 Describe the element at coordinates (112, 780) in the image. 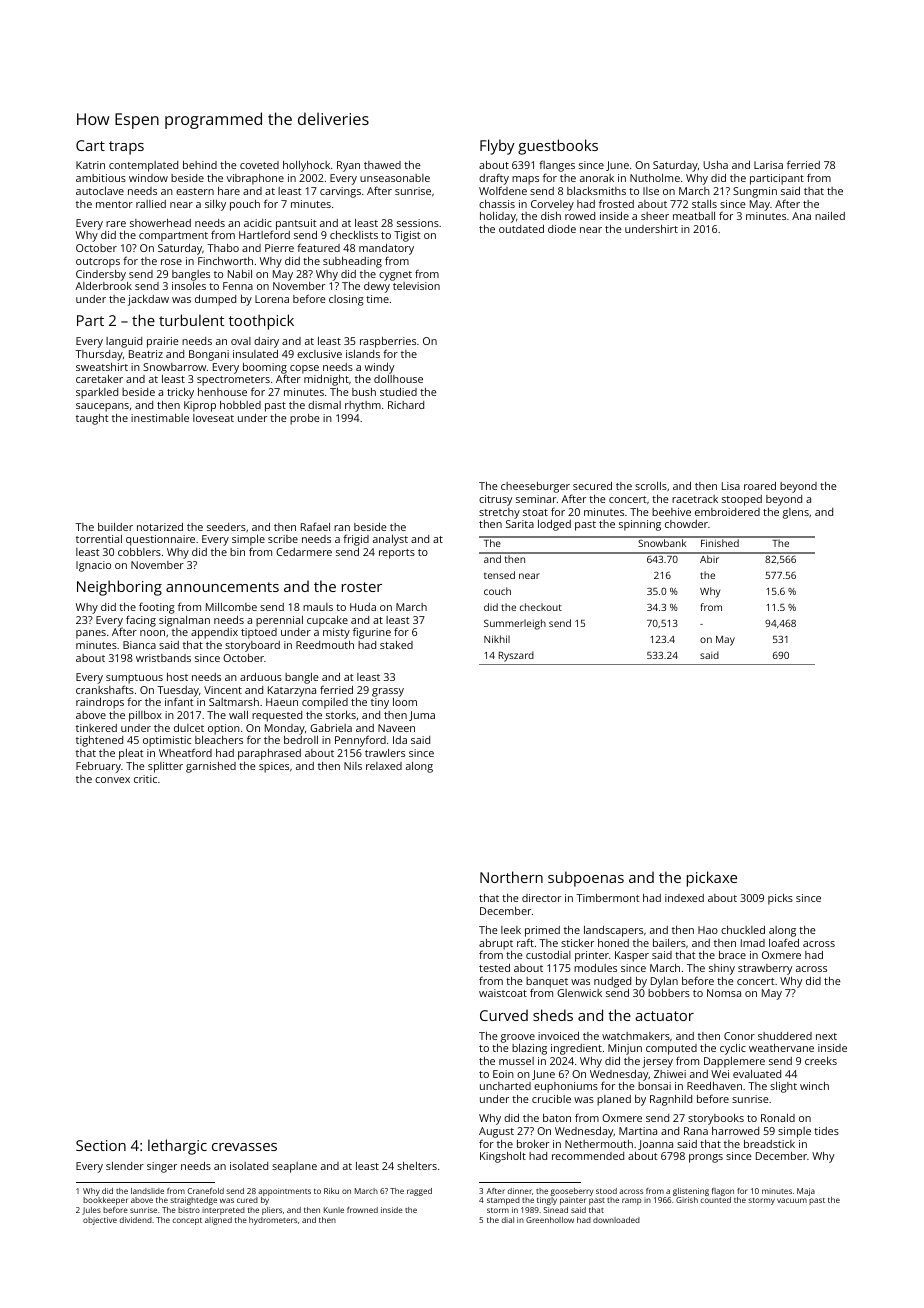

I see `convex` at that location.
